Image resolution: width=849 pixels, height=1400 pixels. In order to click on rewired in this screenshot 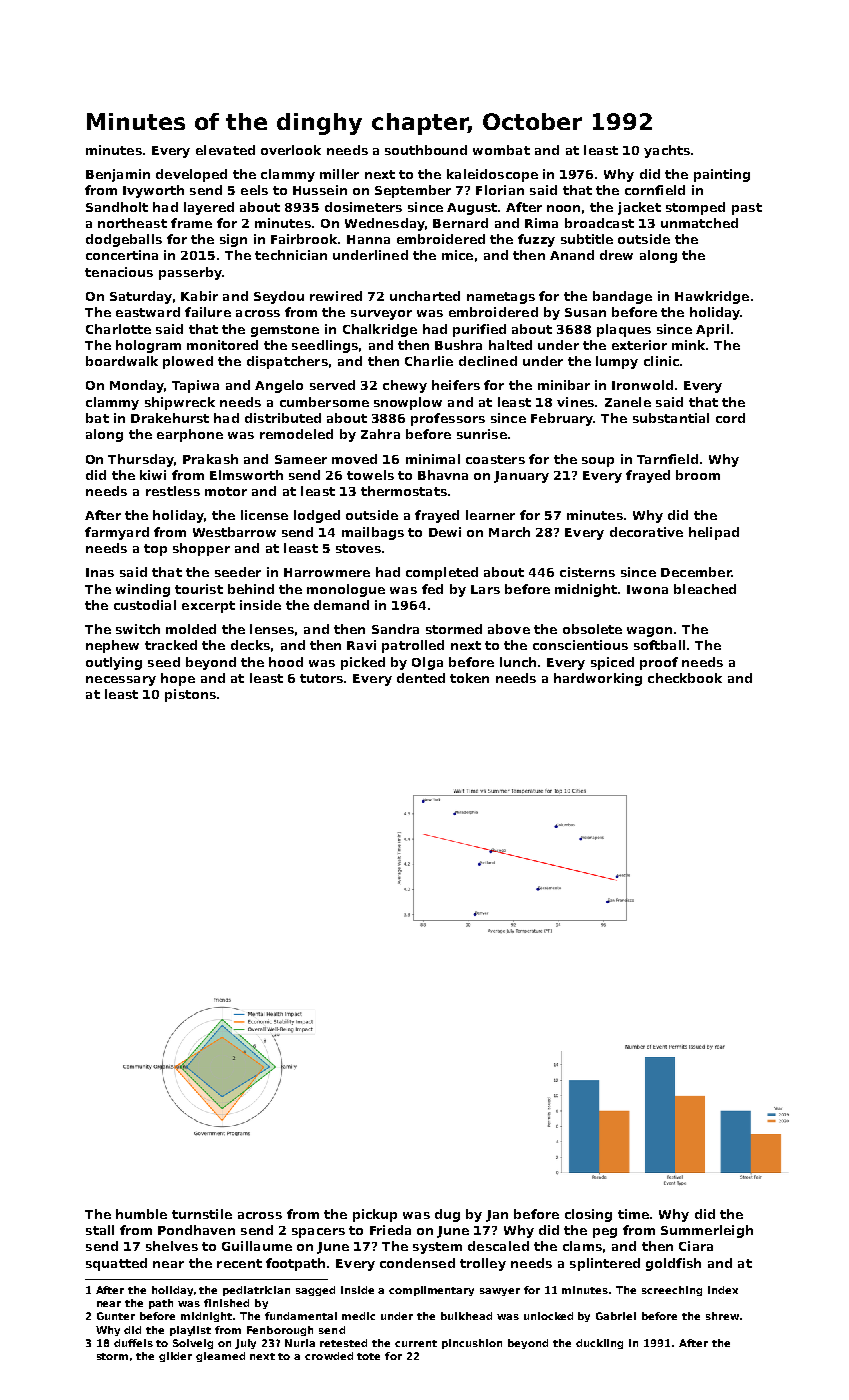, I will do `click(336, 296)`.
